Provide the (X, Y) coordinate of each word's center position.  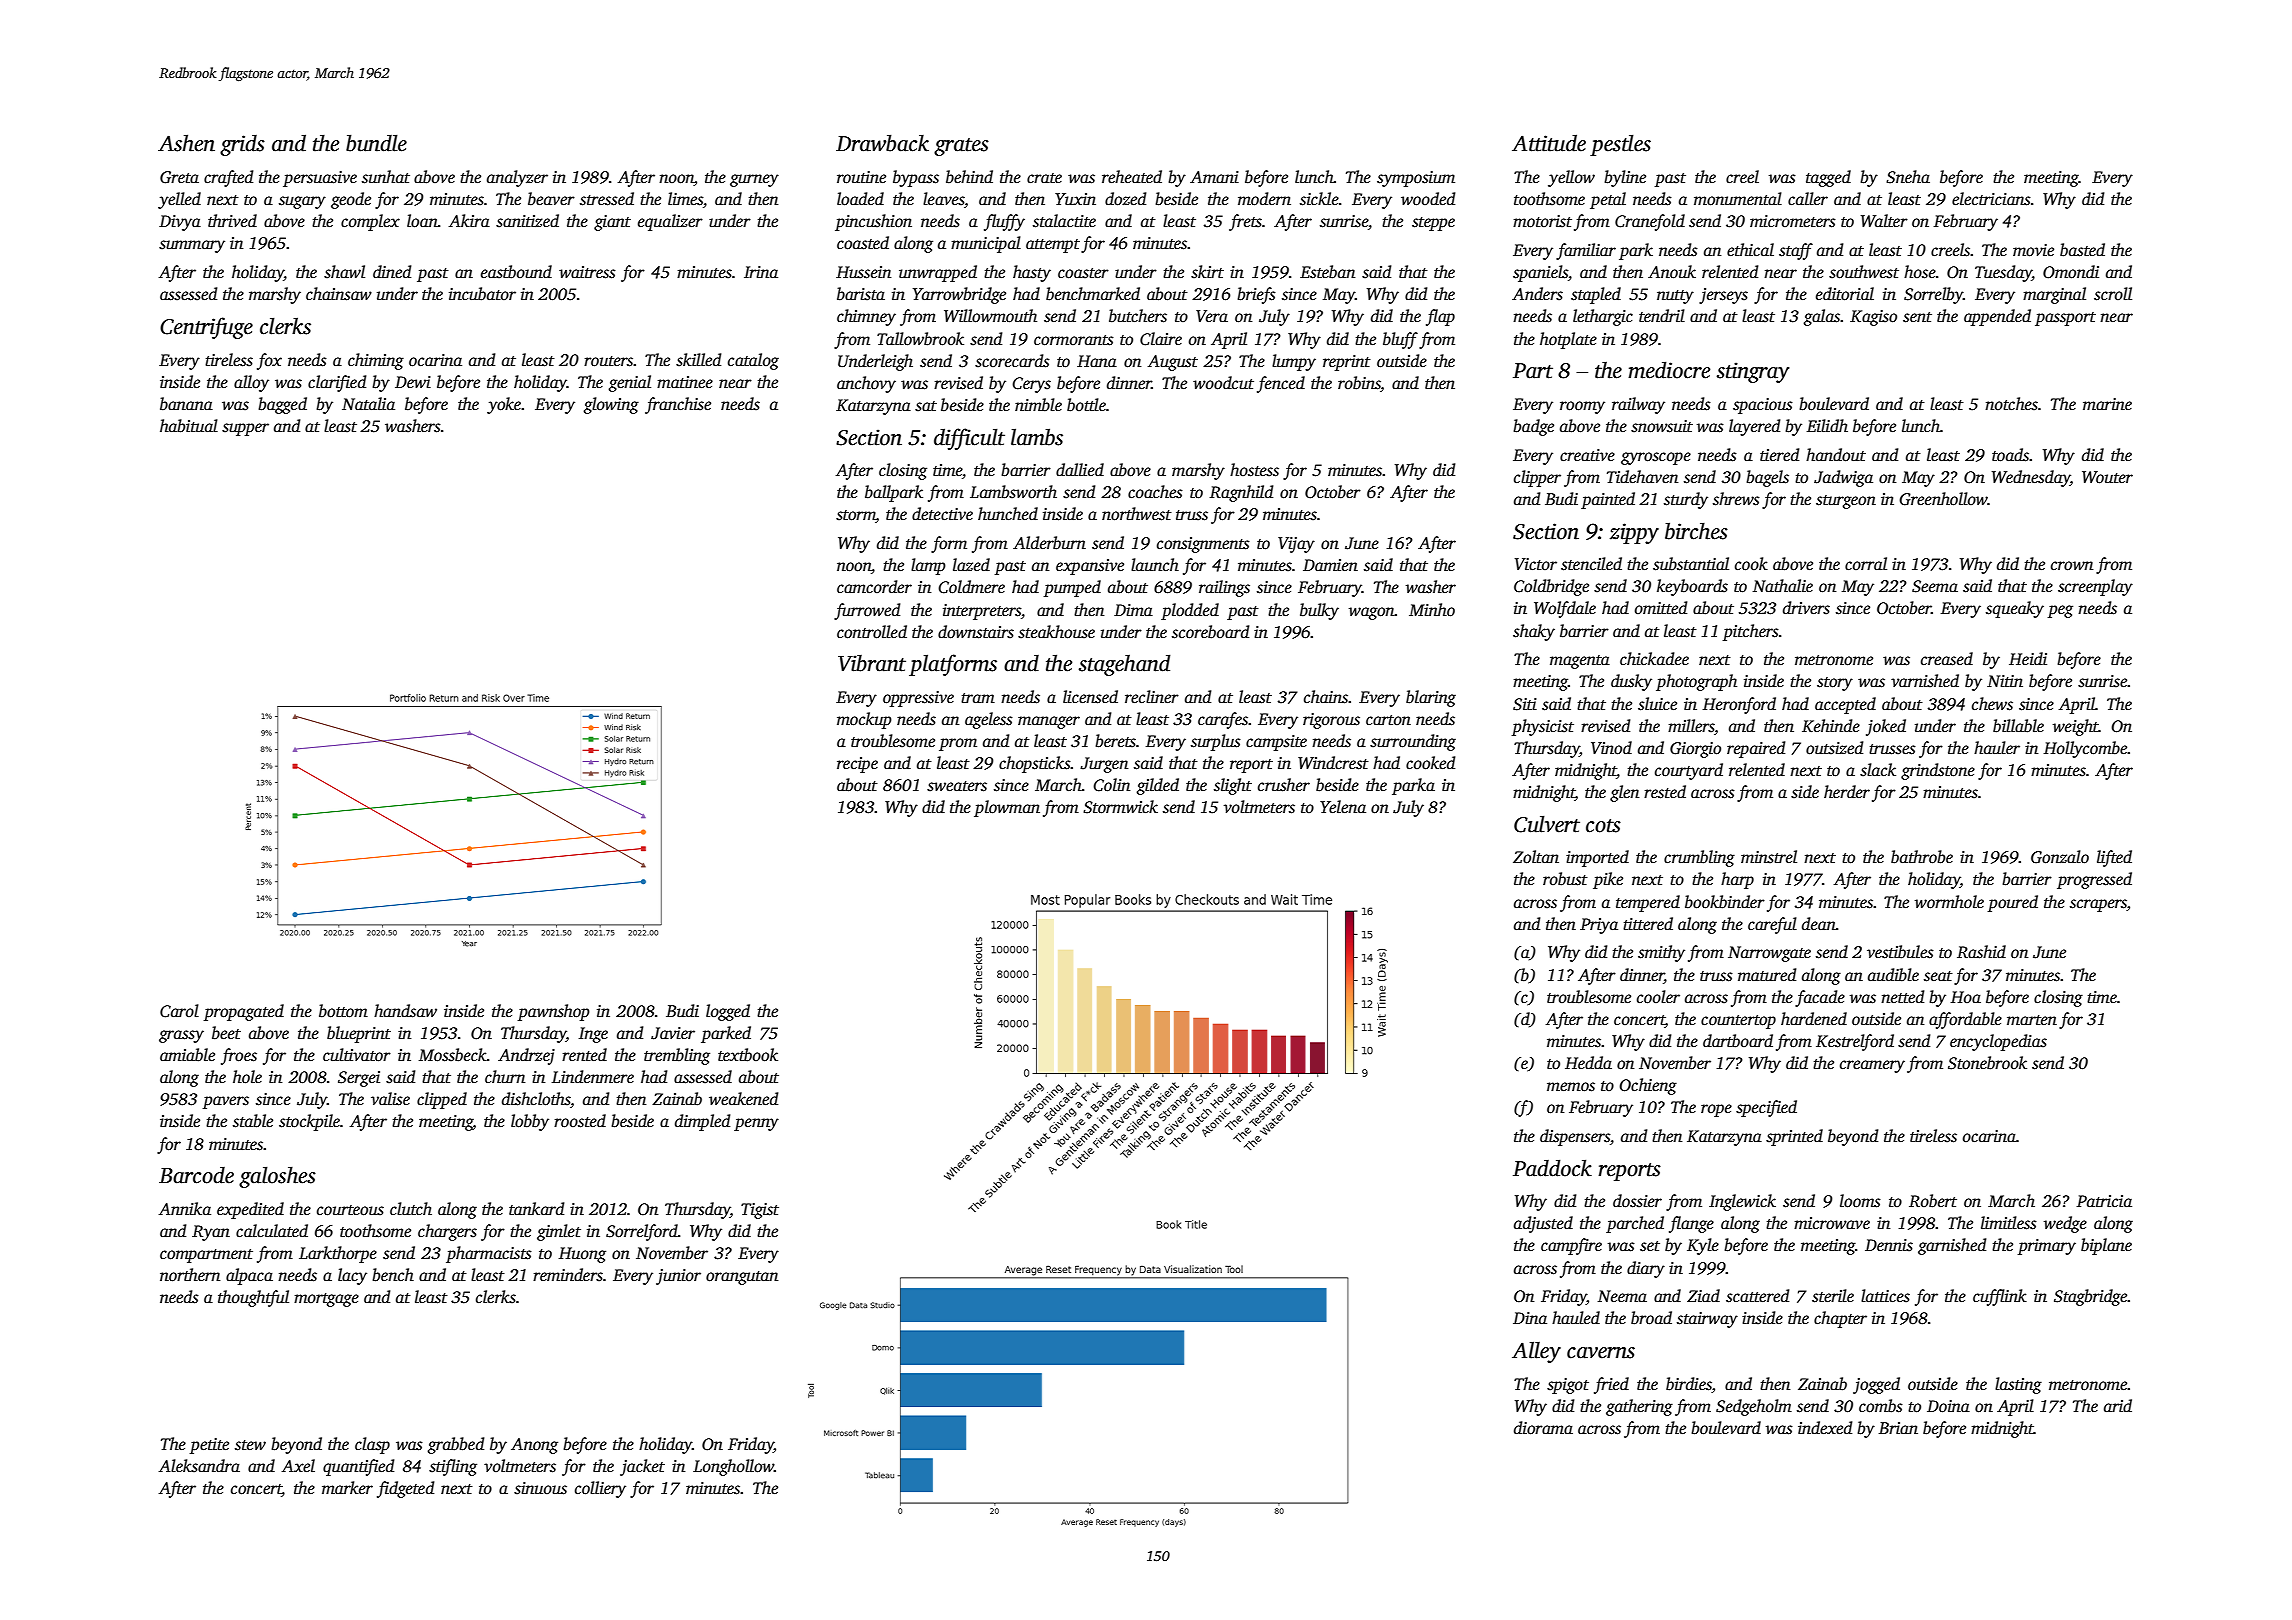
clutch (411, 1209)
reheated (1132, 177)
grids (242, 145)
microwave (1832, 1223)
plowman (1007, 808)
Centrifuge (206, 328)
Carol (179, 1011)
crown (2072, 566)
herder (1847, 792)
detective (942, 514)
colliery (600, 1489)
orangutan (742, 1278)
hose (1920, 272)
